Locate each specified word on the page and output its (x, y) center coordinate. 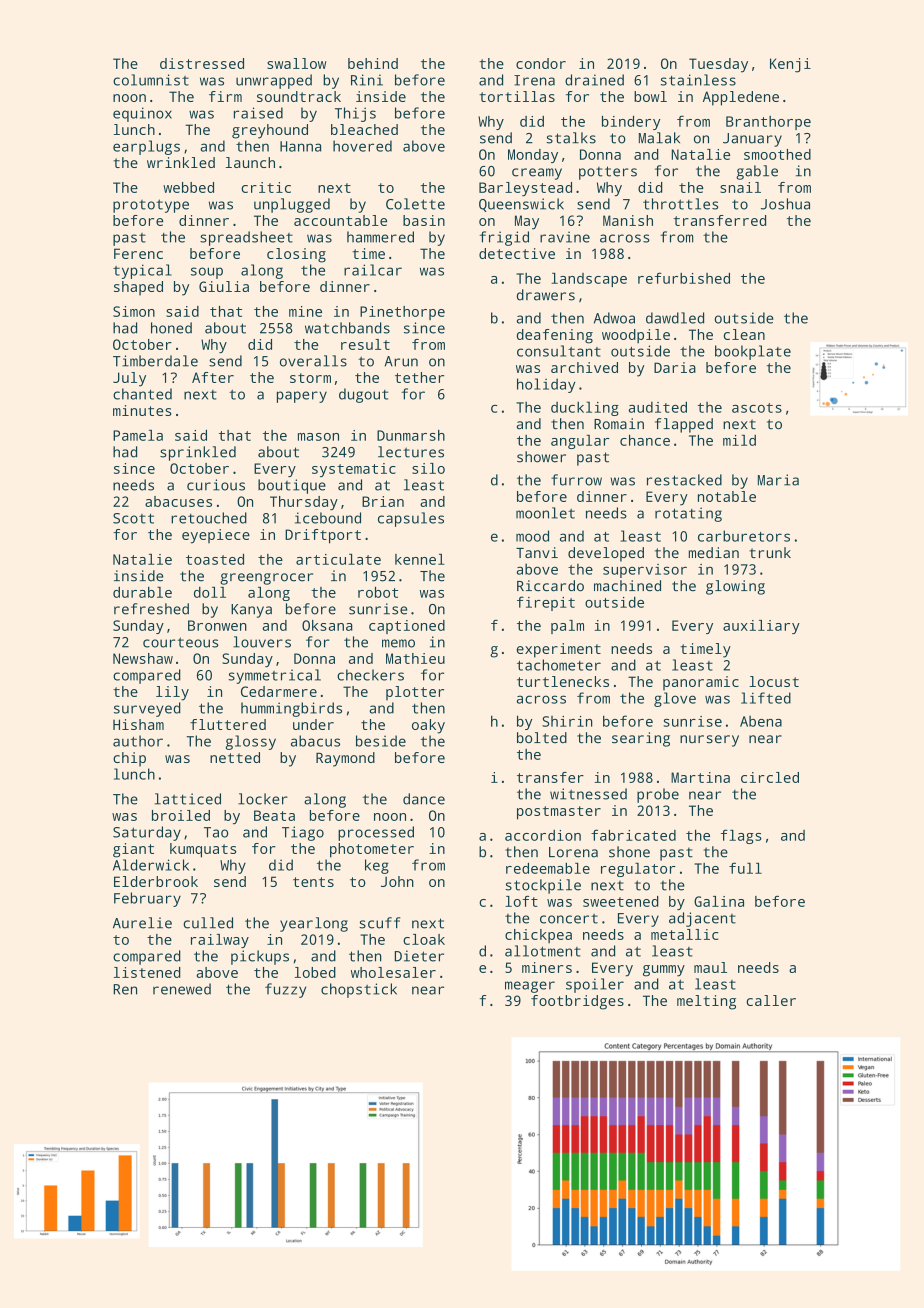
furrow (576, 480)
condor (541, 63)
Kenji (790, 65)
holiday (546, 385)
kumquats (203, 850)
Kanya (251, 611)
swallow (297, 63)
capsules (411, 519)
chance (645, 440)
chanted (142, 394)
